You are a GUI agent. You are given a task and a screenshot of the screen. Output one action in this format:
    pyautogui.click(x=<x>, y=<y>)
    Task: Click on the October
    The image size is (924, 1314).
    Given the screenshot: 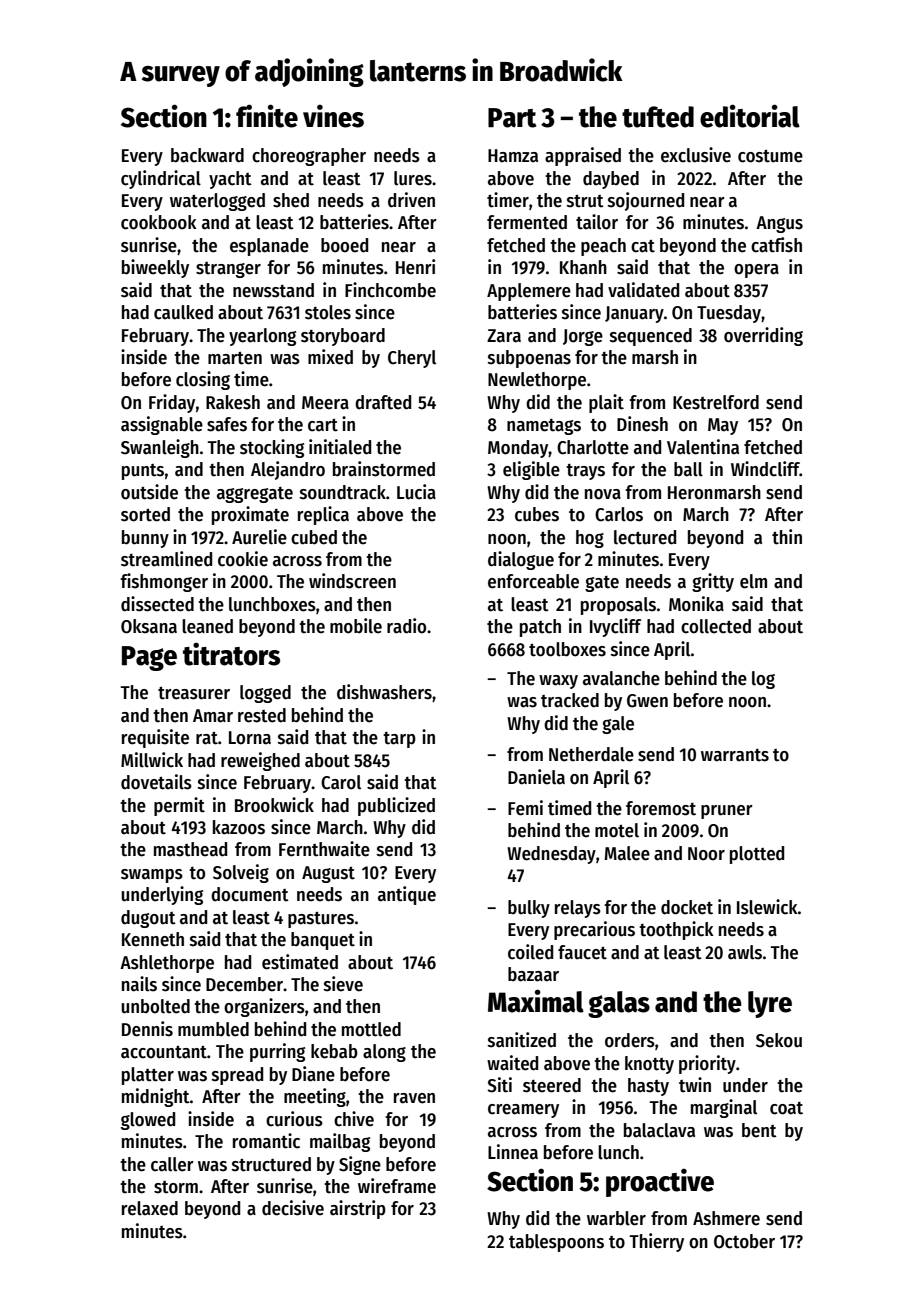 What is the action you would take?
    pyautogui.click(x=744, y=1241)
